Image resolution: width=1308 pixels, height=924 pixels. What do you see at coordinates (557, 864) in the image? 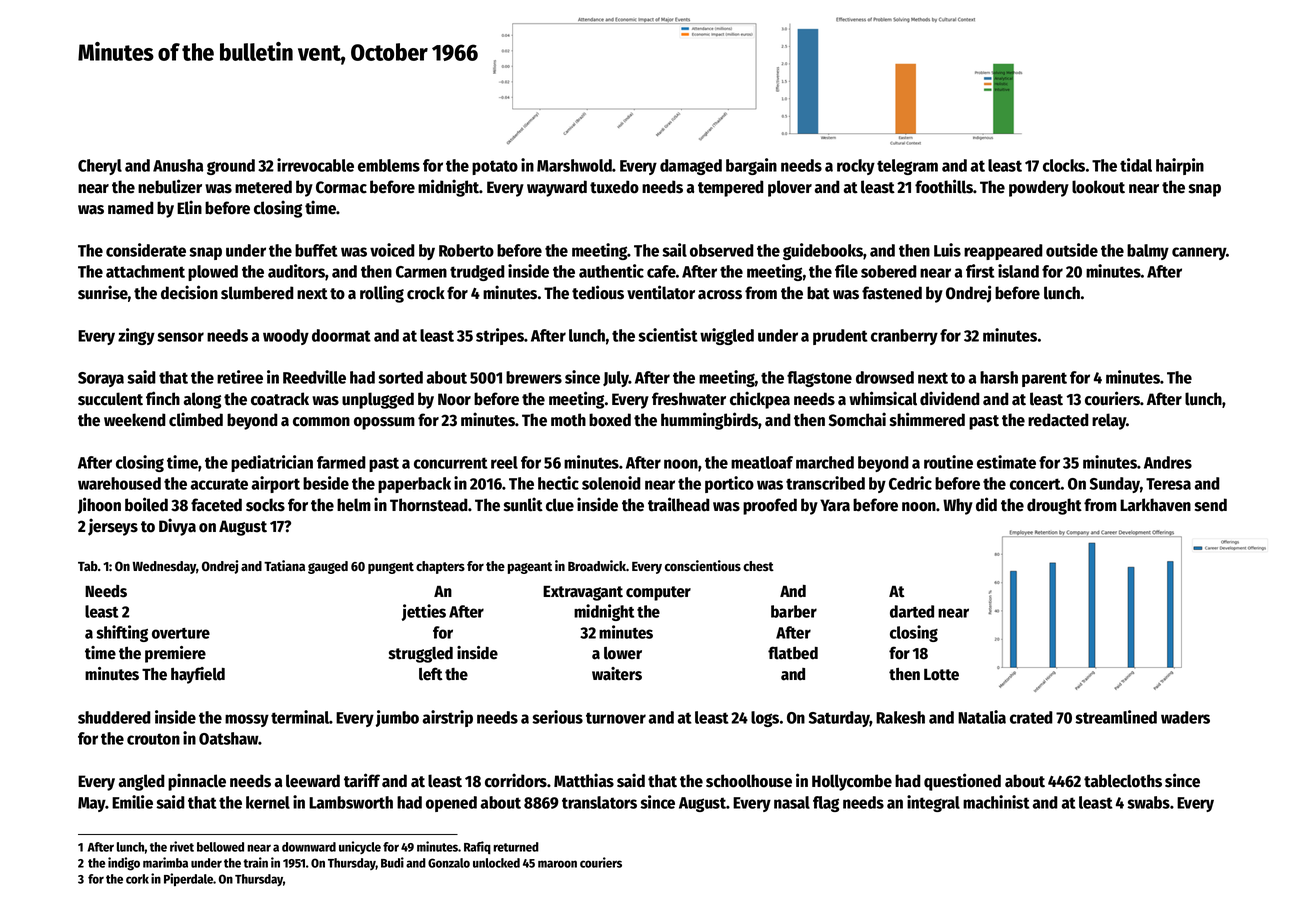
I see `maroon` at bounding box center [557, 864].
